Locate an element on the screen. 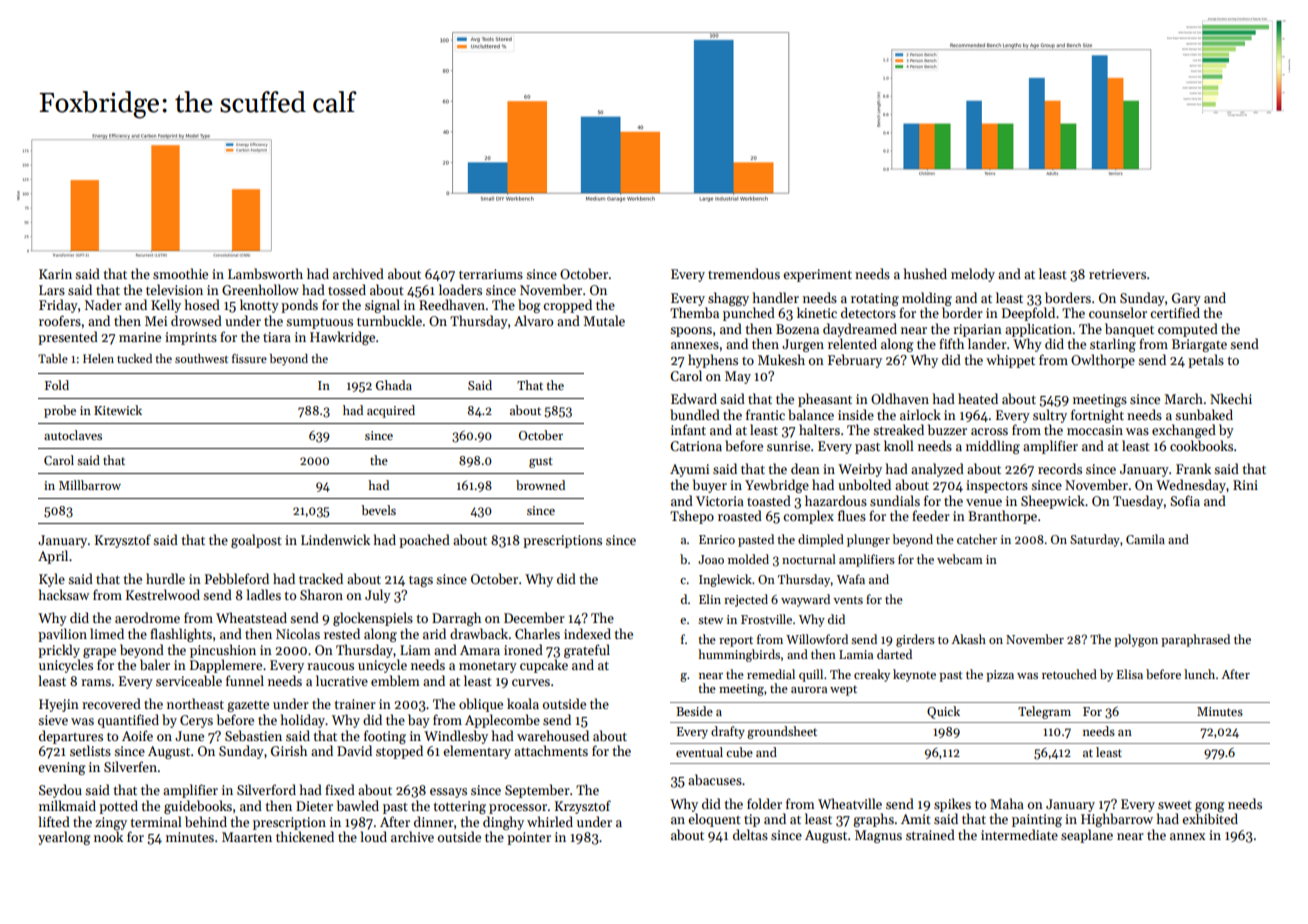 This screenshot has height=924, width=1308. Hawkridge is located at coordinates (342, 338).
